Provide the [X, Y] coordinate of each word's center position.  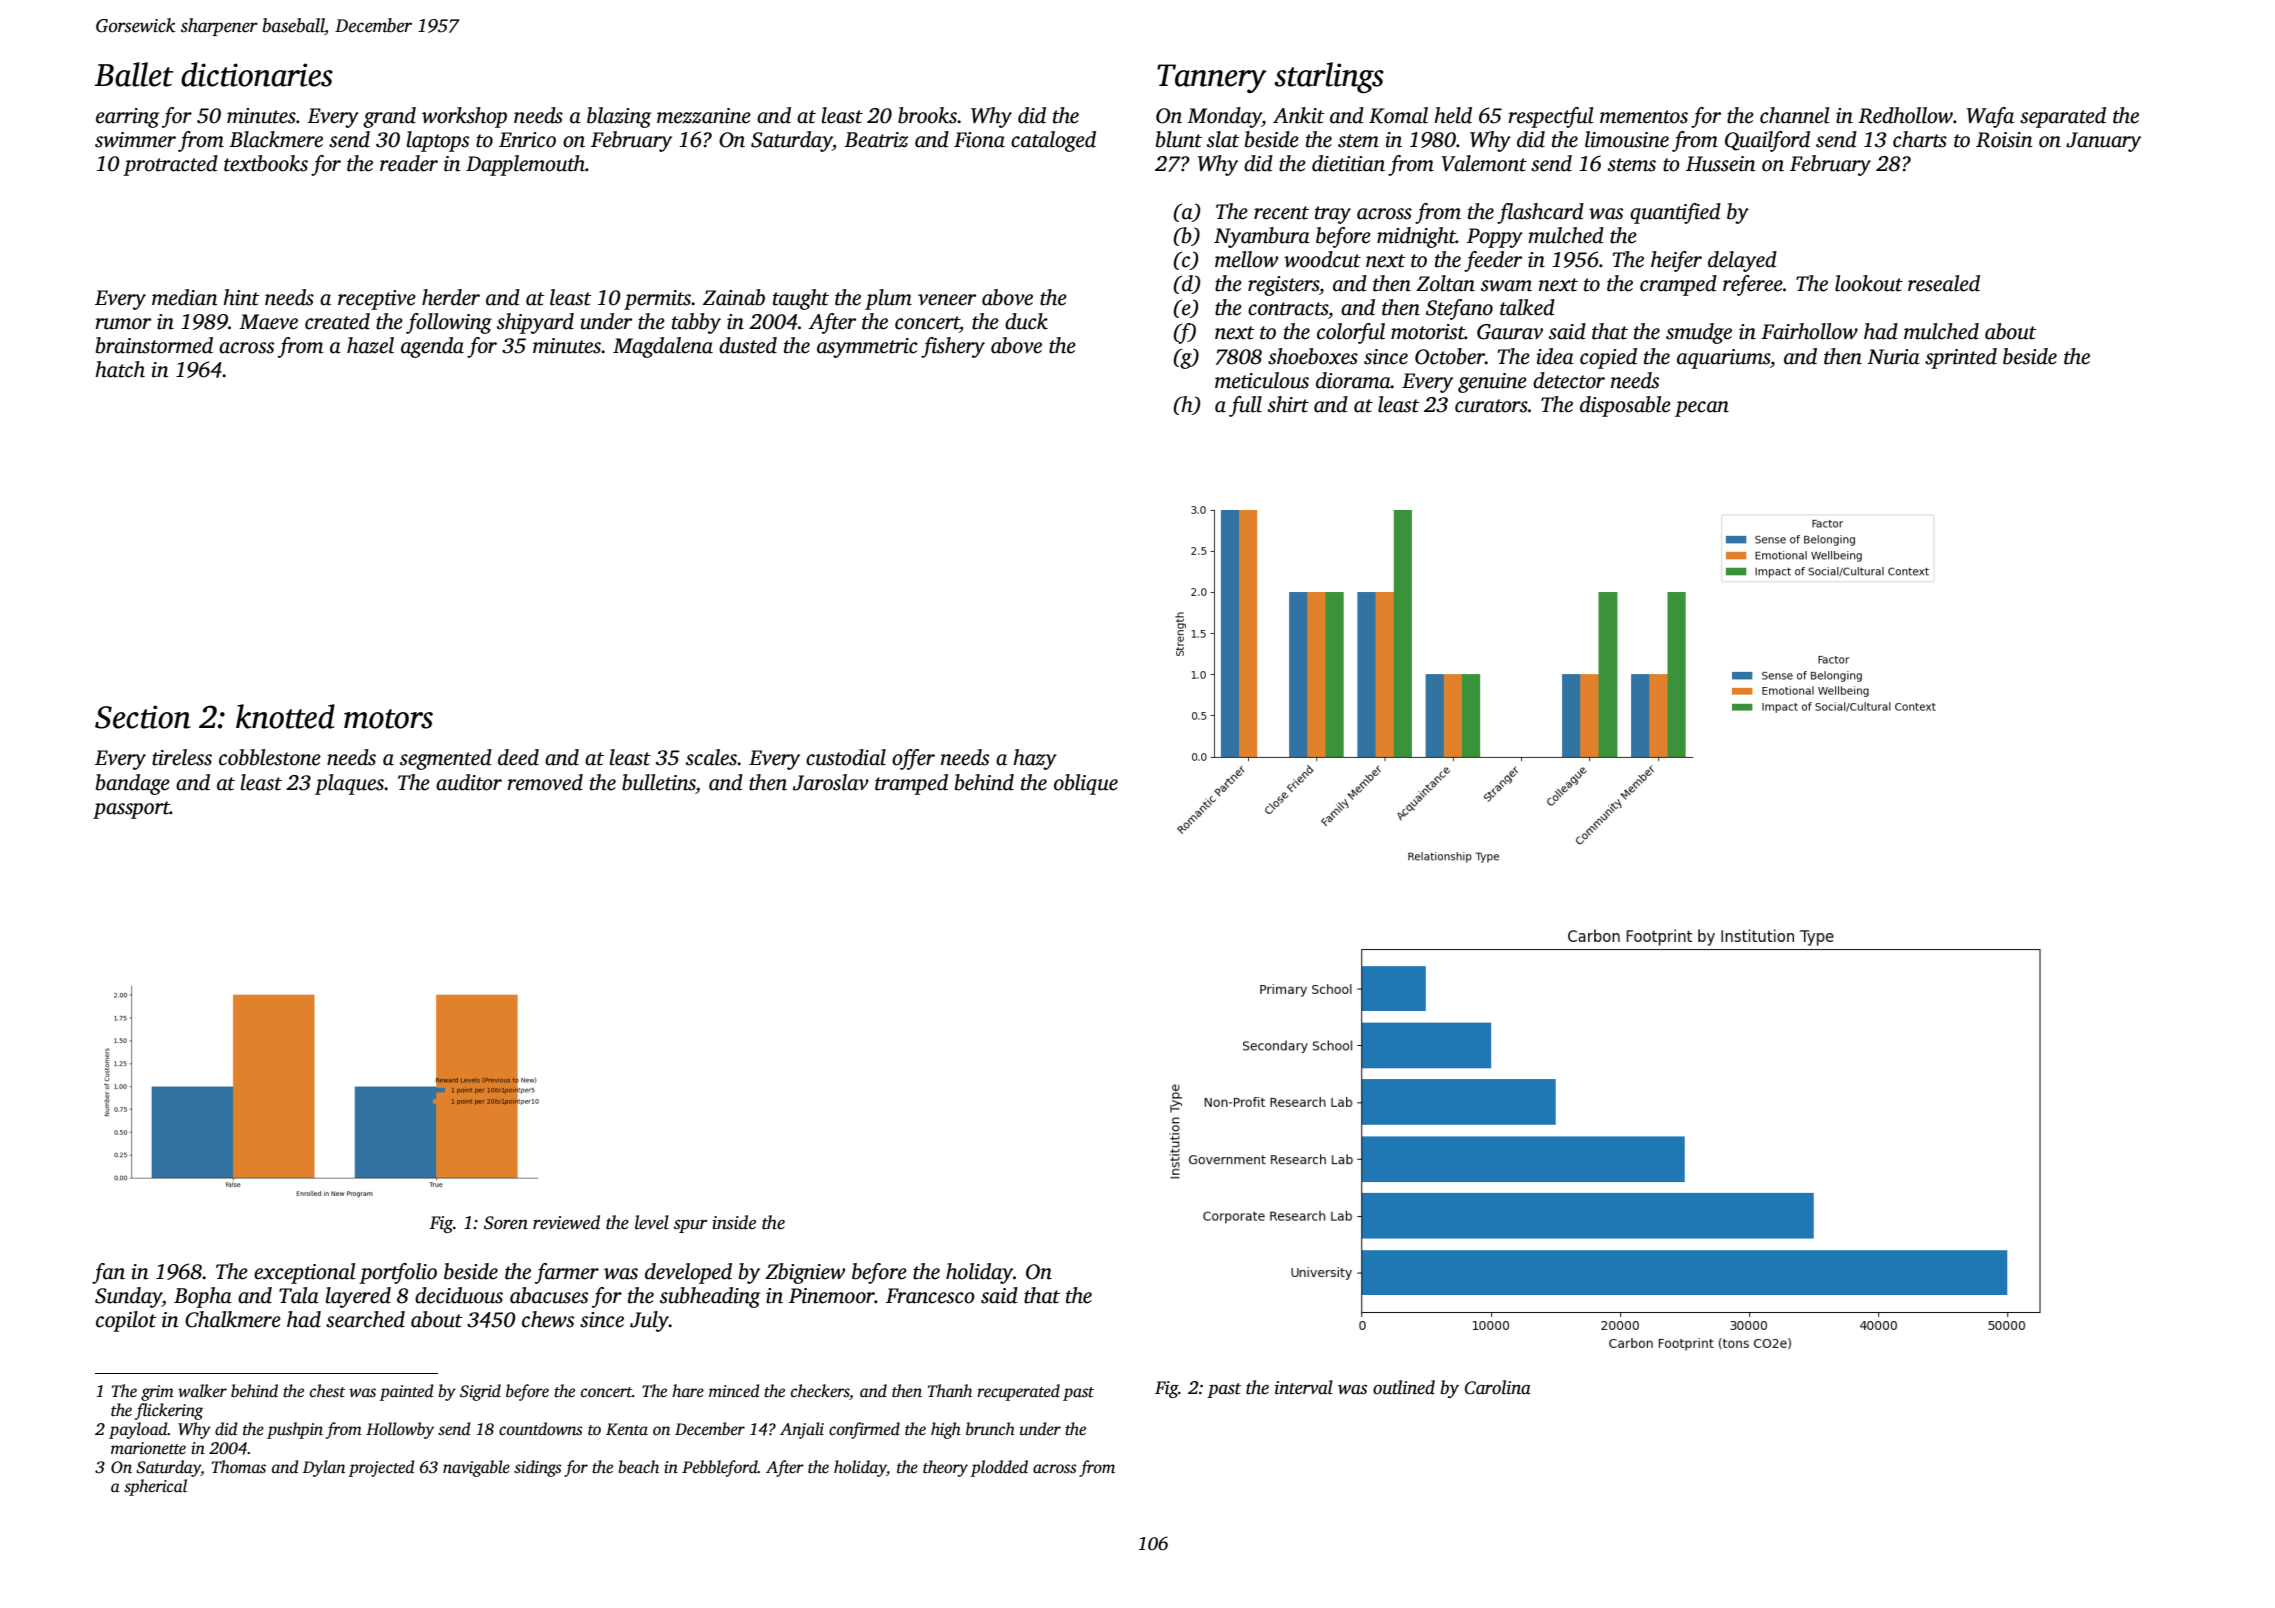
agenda [432, 347]
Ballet [133, 74]
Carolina [1498, 1387]
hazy [1035, 759]
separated [2063, 117]
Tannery [1212, 78]
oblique [1086, 784]
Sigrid [480, 1392]
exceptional [304, 1273]
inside [734, 1222]
